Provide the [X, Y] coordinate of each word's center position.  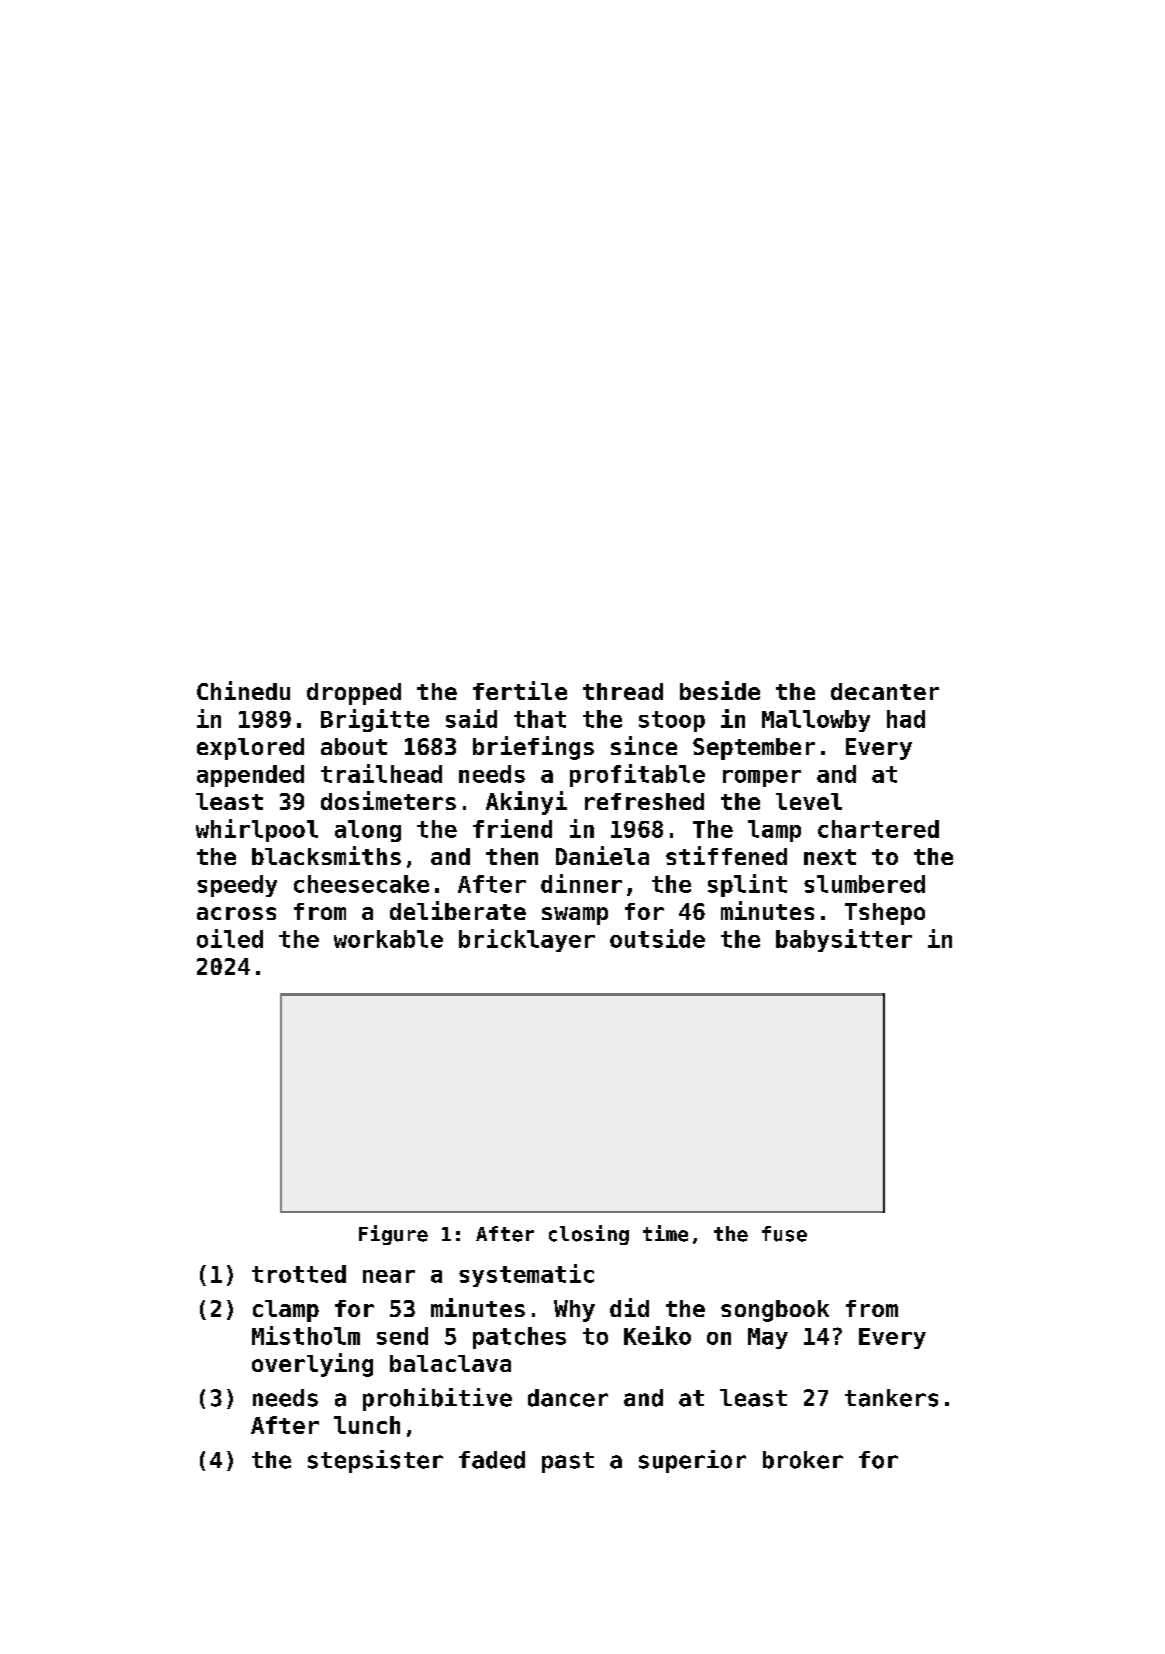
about [354, 746]
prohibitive [437, 1399]
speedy [237, 886]
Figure [393, 1235]
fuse [784, 1234]
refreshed [644, 801]
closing [589, 1235]
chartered [878, 829]
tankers [891, 1398]
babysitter [844, 940]
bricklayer [527, 940]
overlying [312, 1365]
